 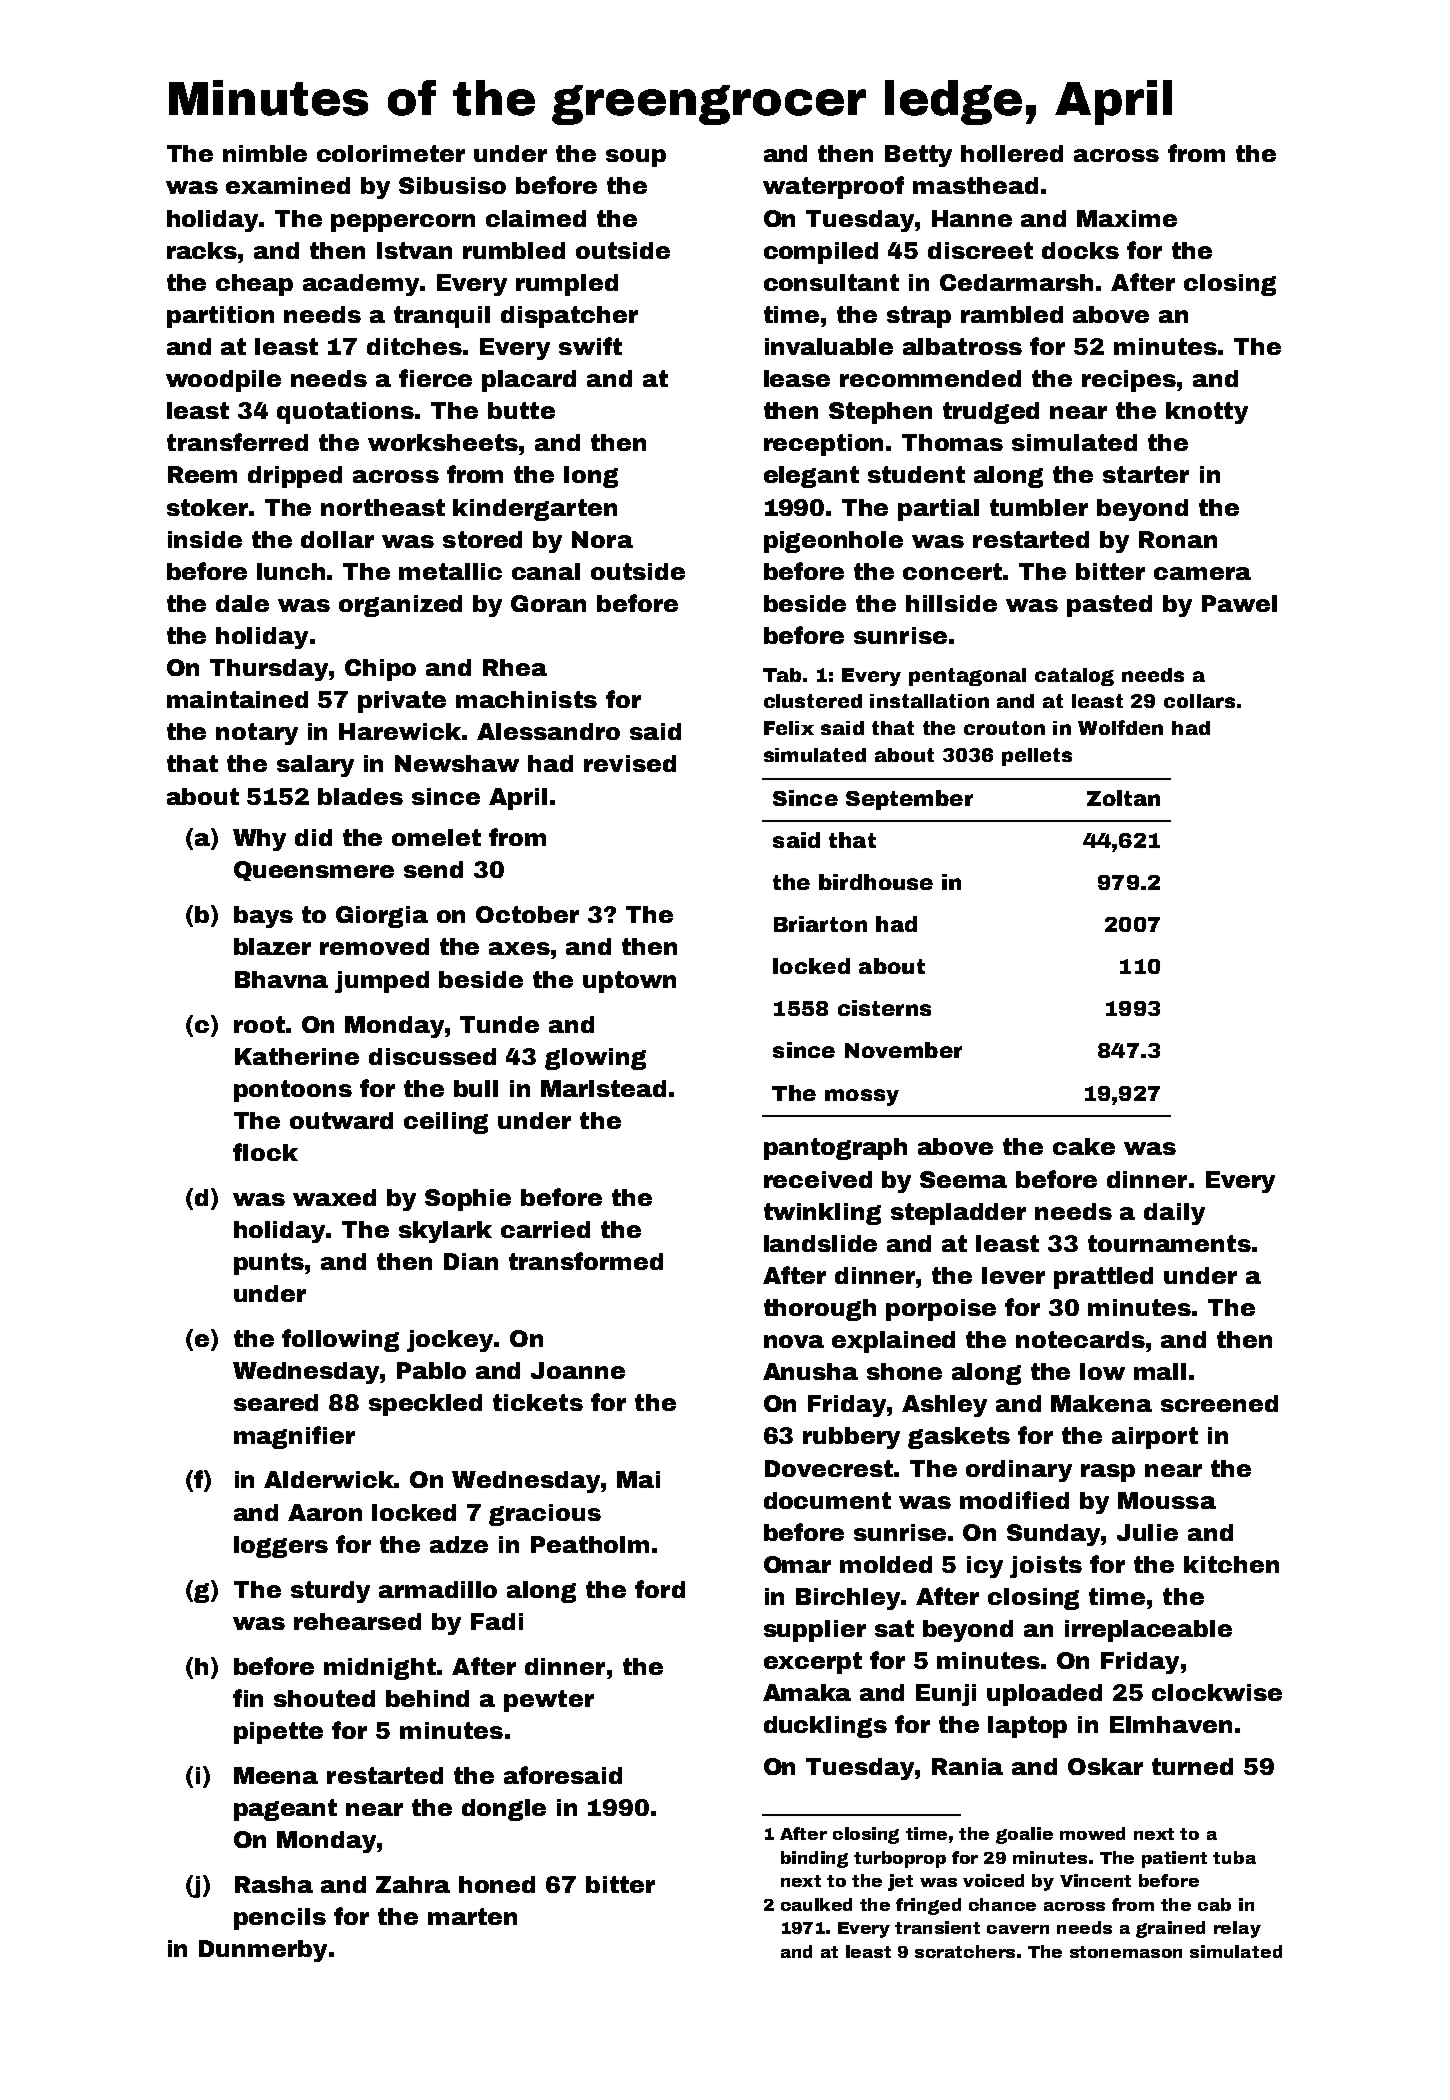 I want to click on excerpt, so click(x=813, y=1663).
